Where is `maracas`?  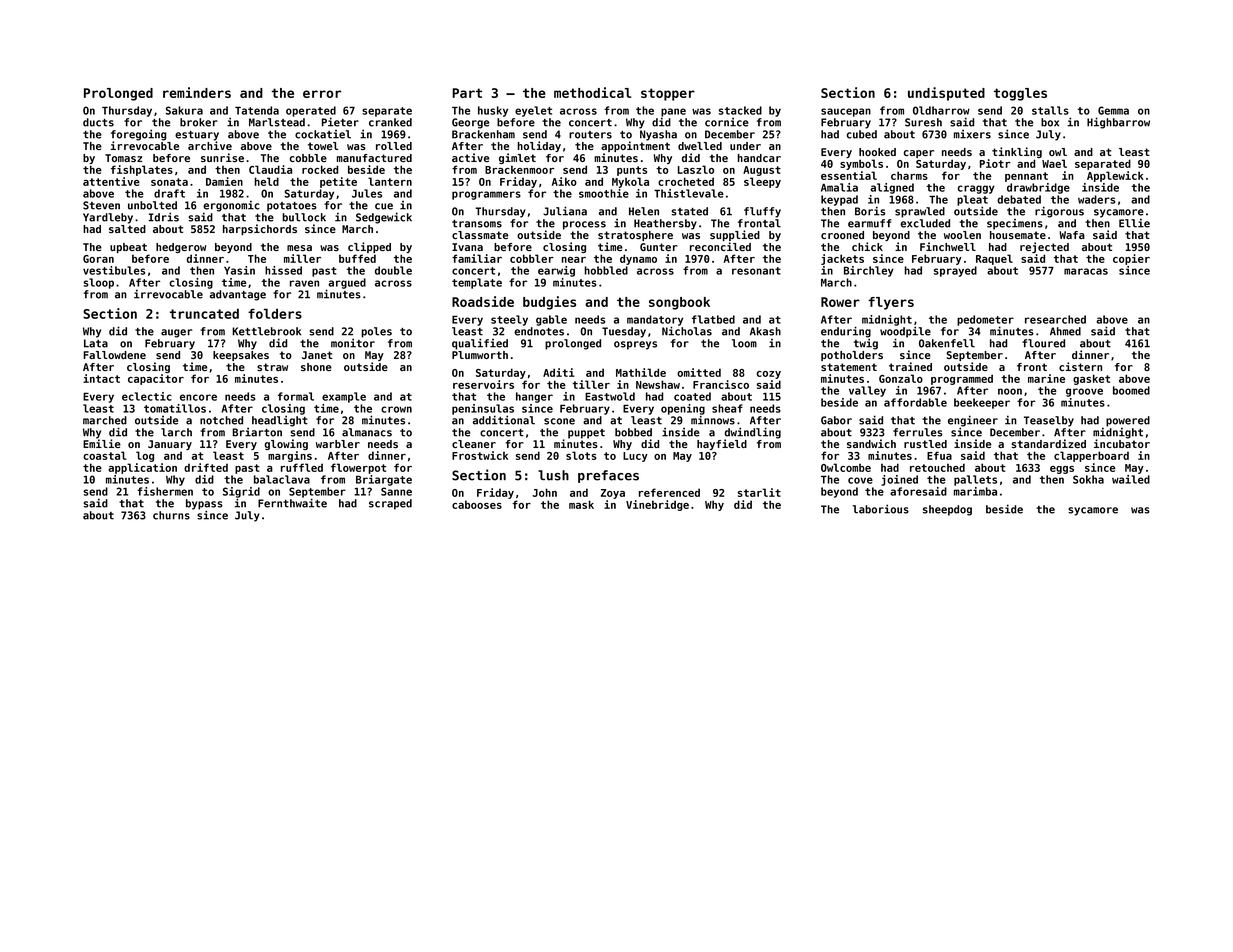 maracas is located at coordinates (1086, 271).
